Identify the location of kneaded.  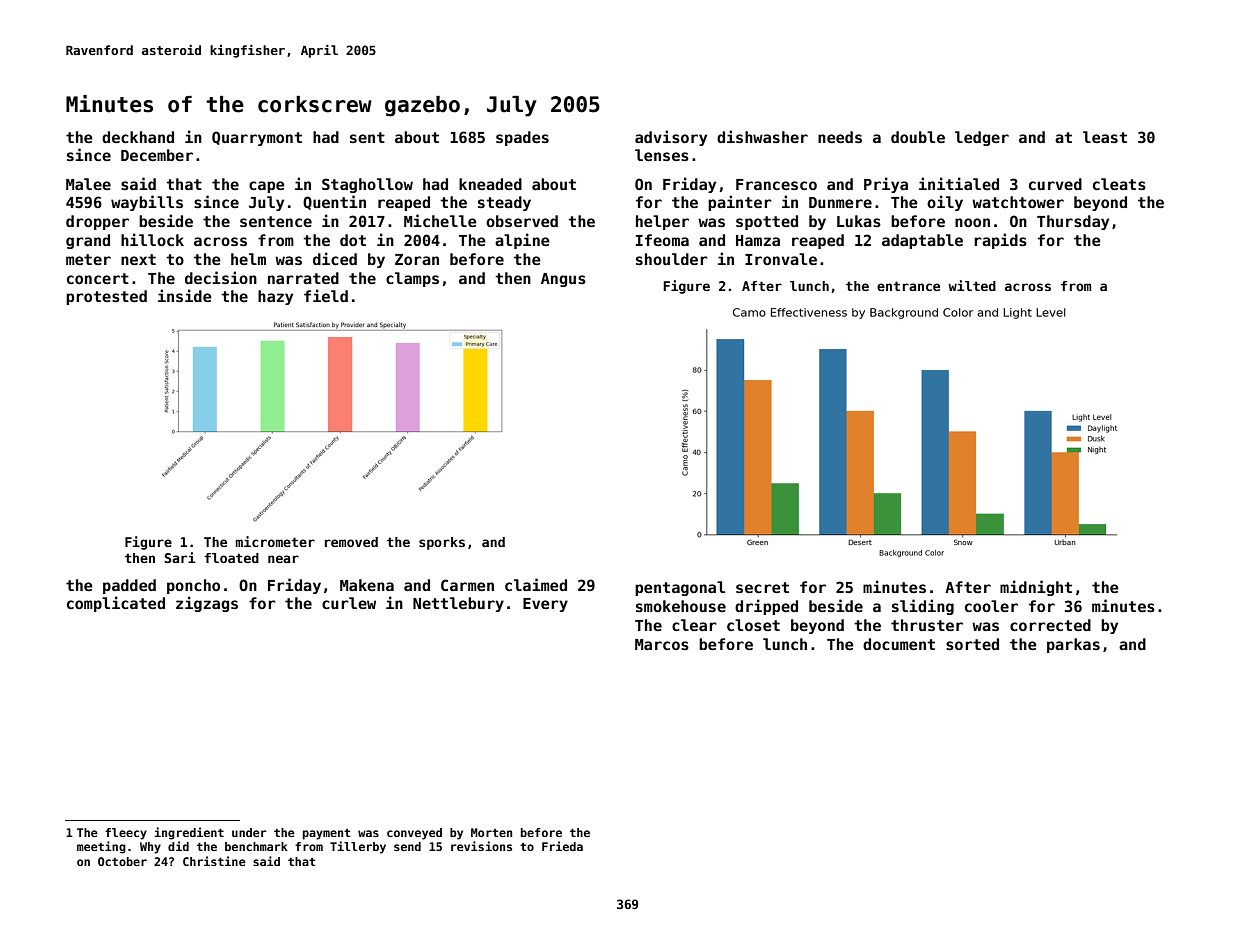
(490, 184).
